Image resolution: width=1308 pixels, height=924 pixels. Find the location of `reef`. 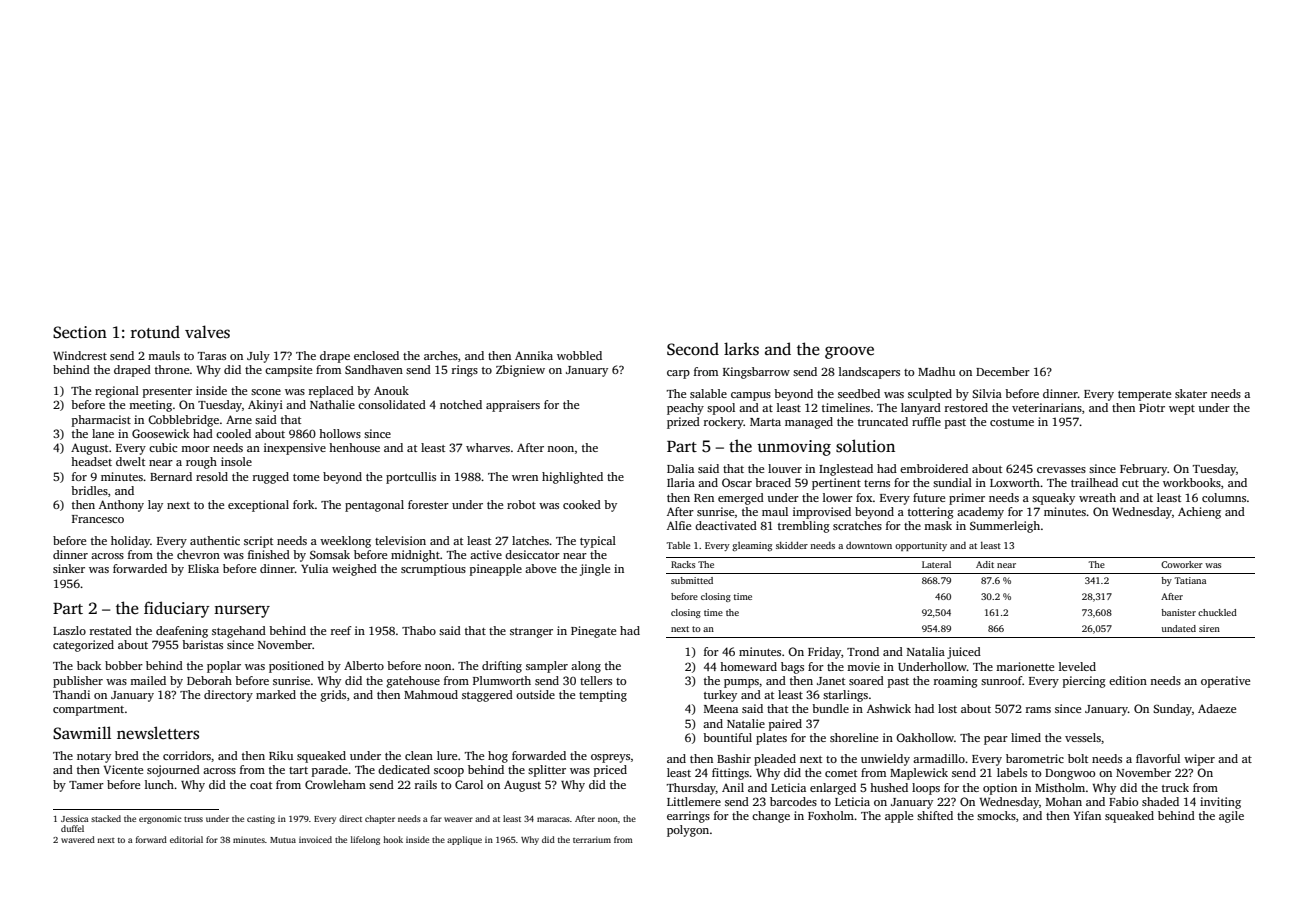

reef is located at coordinates (341, 630).
